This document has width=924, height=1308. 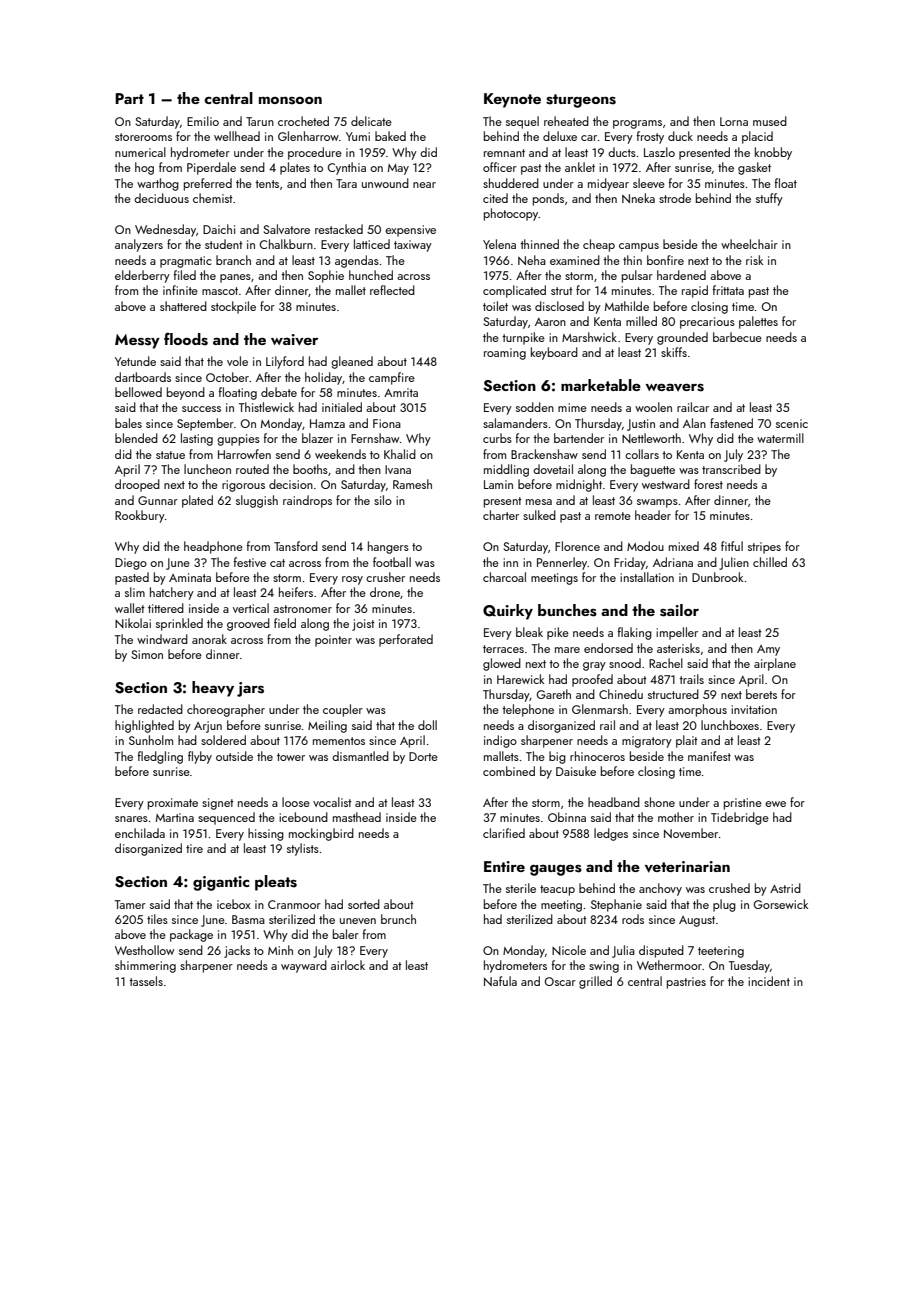 What do you see at coordinates (290, 100) in the document?
I see `monsoon` at bounding box center [290, 100].
